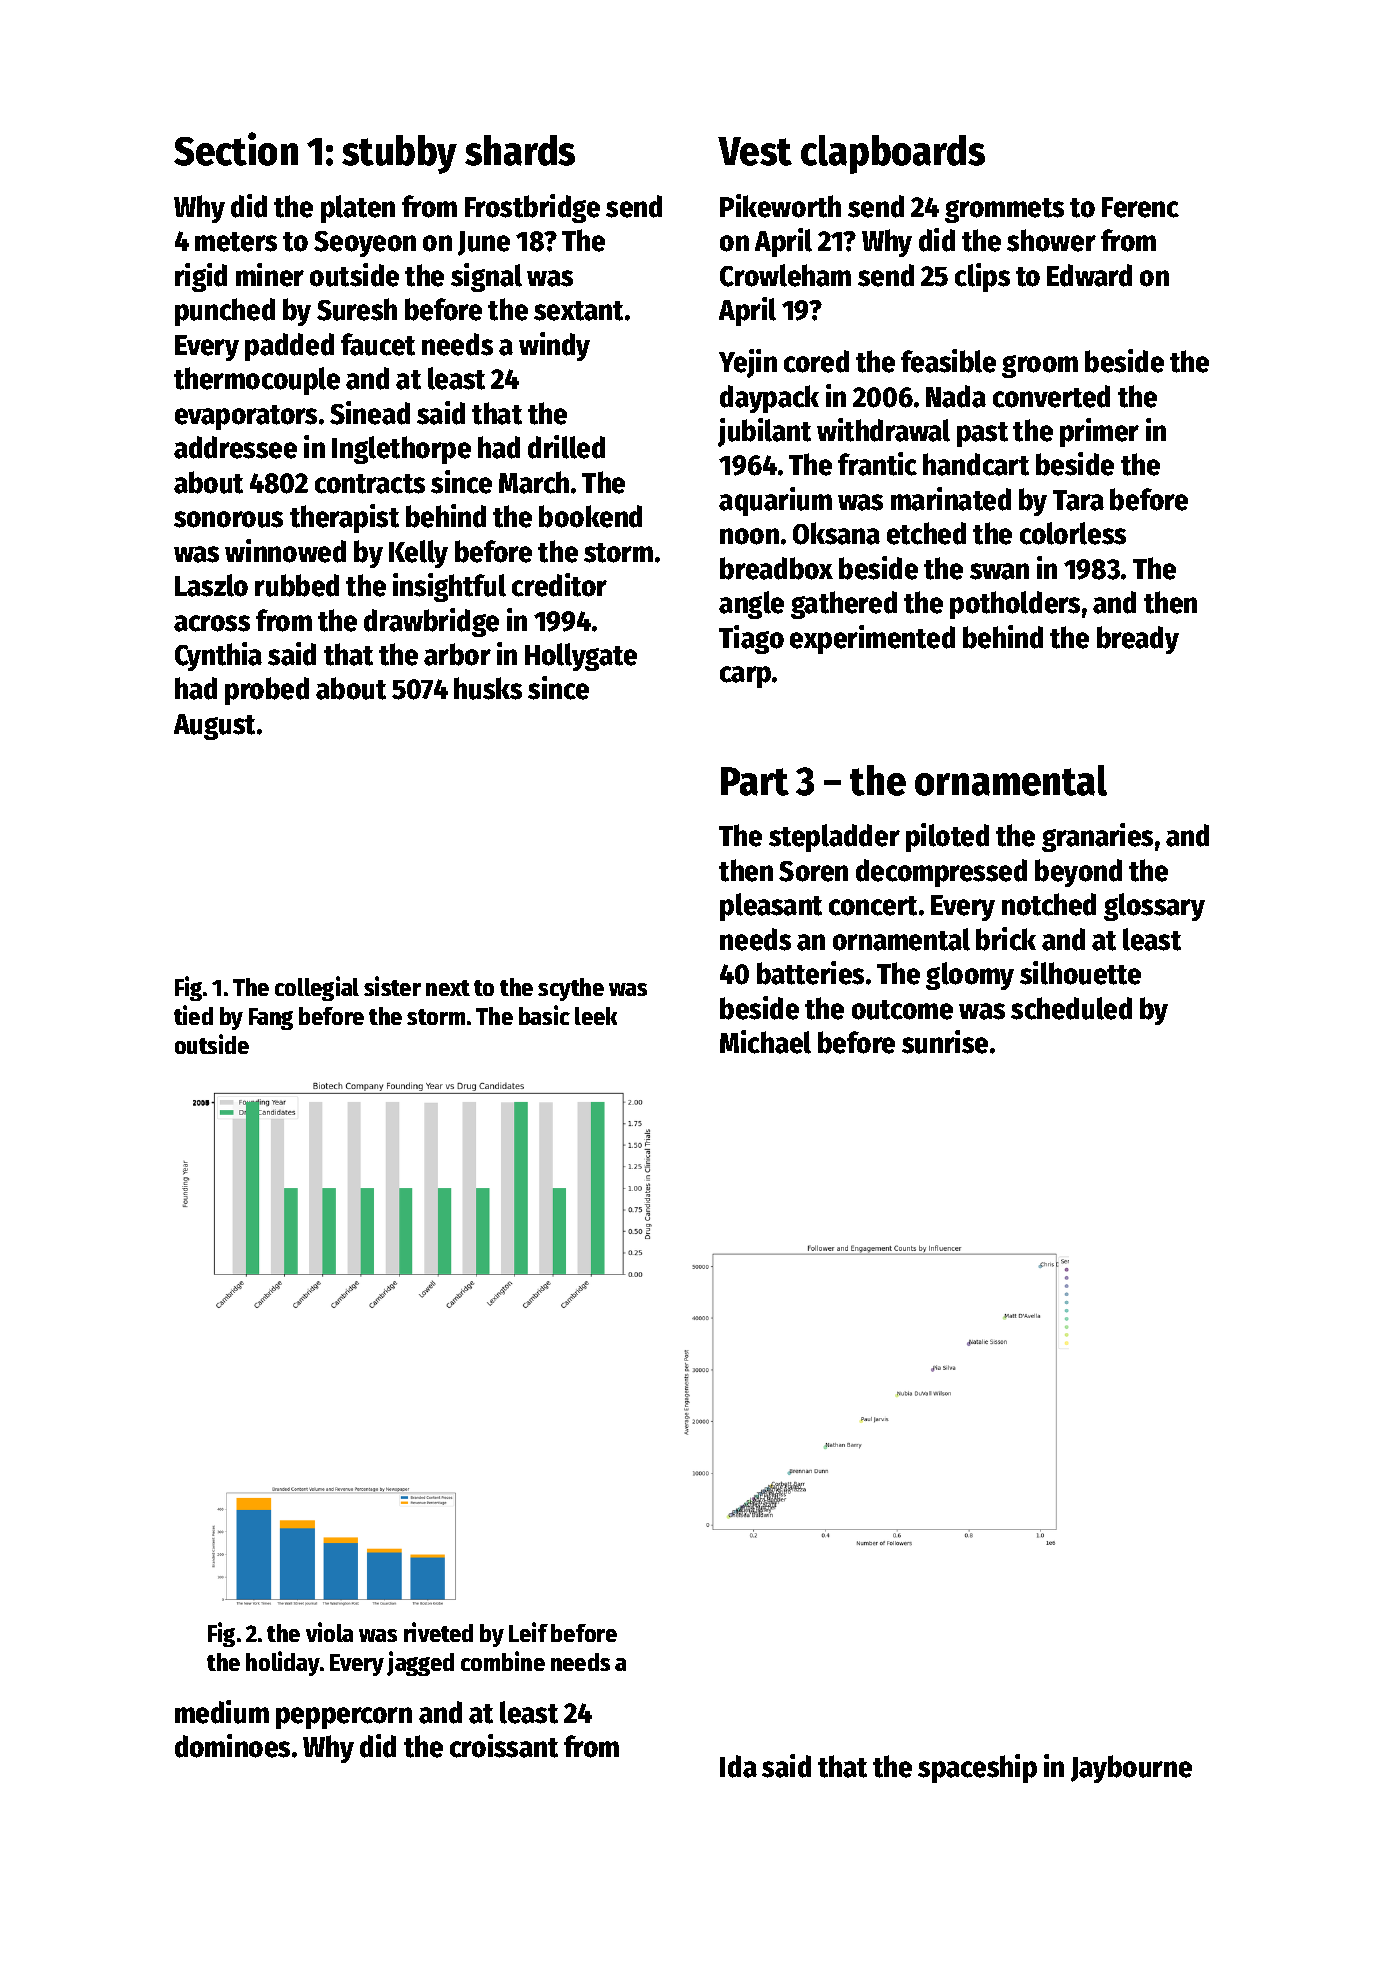 This document has height=1969, width=1386. What do you see at coordinates (193, 1015) in the document?
I see `tied` at bounding box center [193, 1015].
